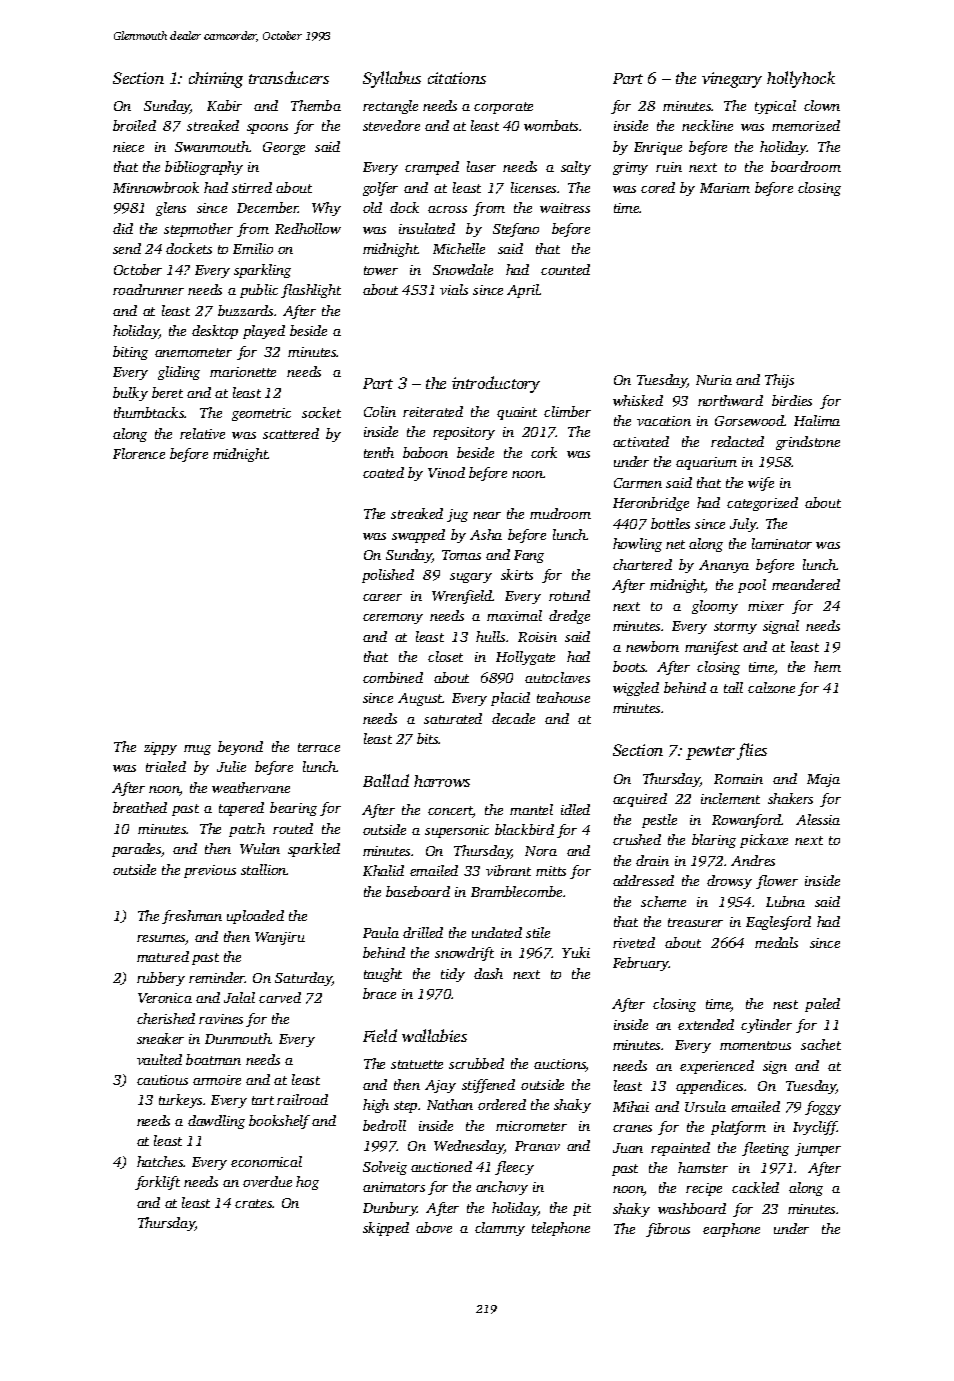 This image has width=954, height=1381. I want to click on Wanjiru, so click(280, 938).
